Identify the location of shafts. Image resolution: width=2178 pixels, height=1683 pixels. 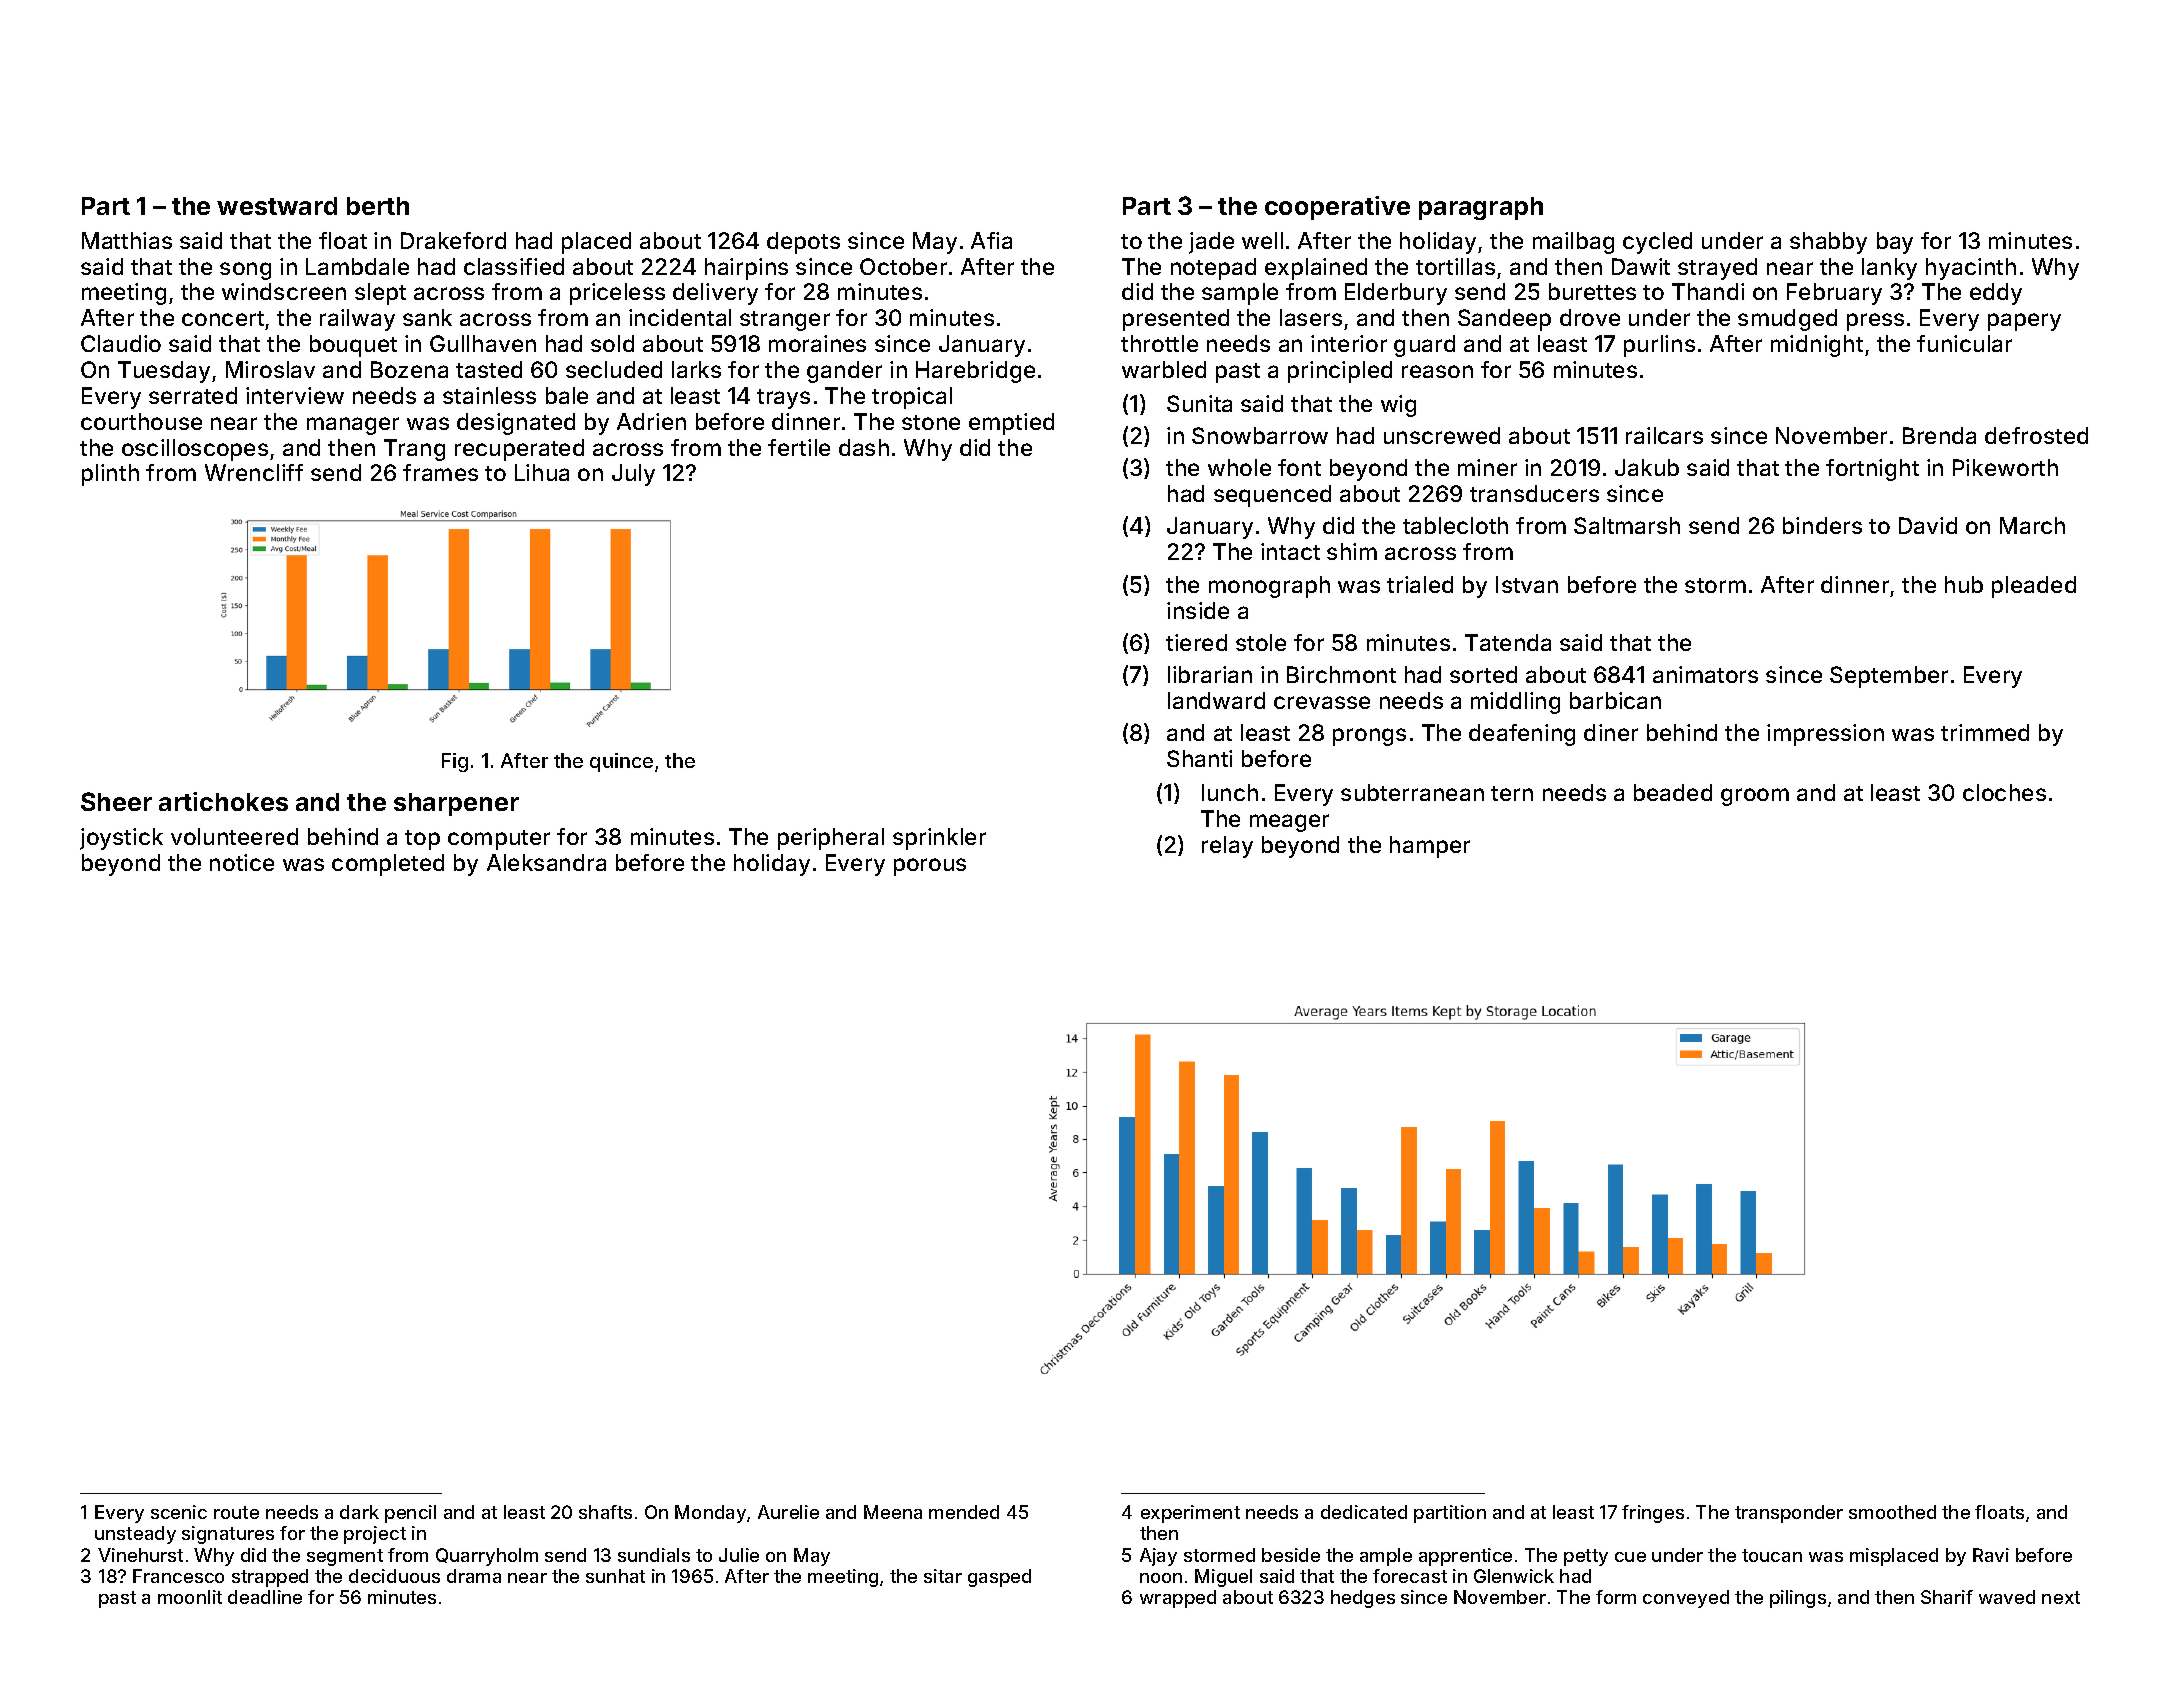
(605, 1512).
